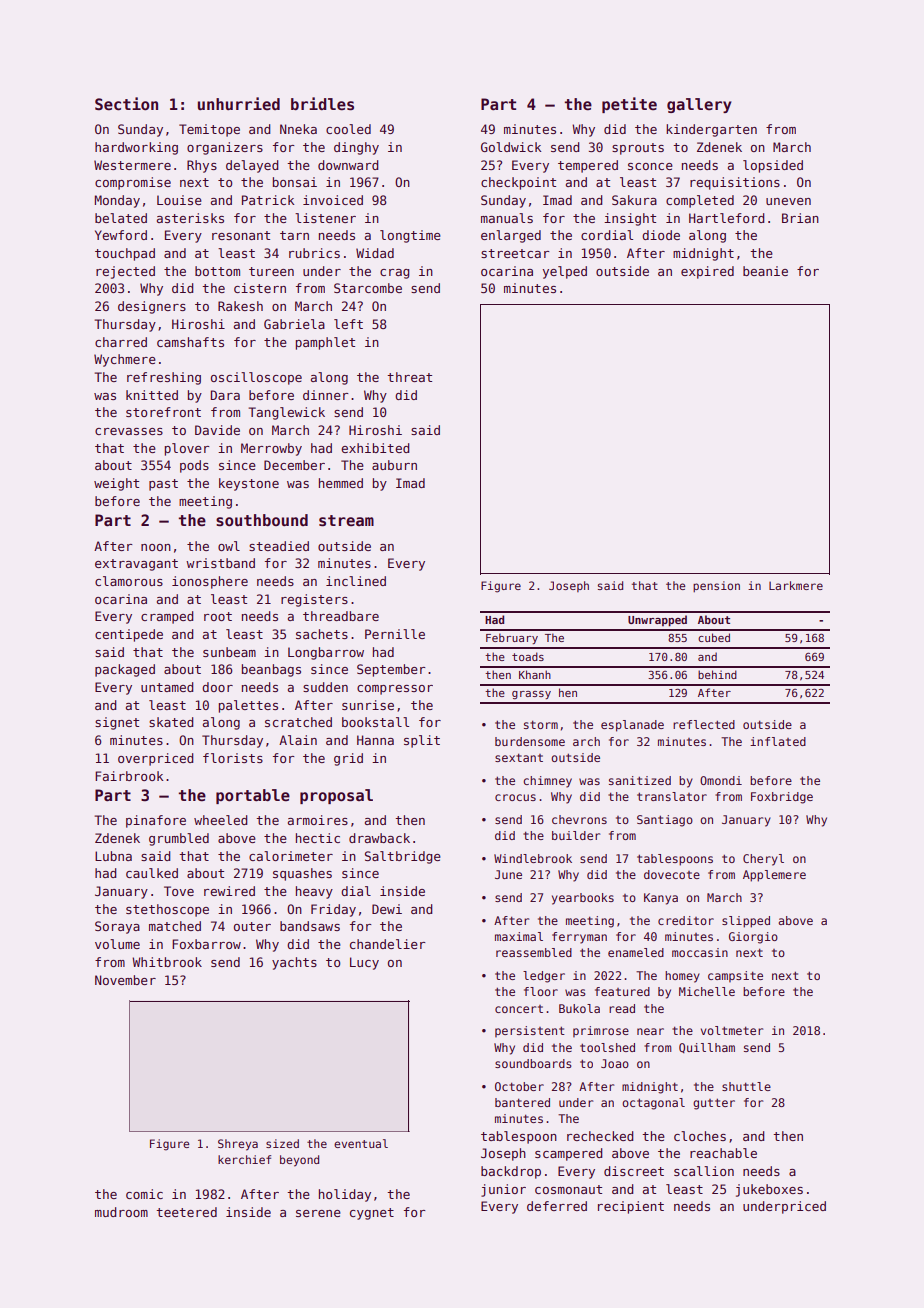 This page has width=924, height=1308. I want to click on Section, so click(126, 104).
